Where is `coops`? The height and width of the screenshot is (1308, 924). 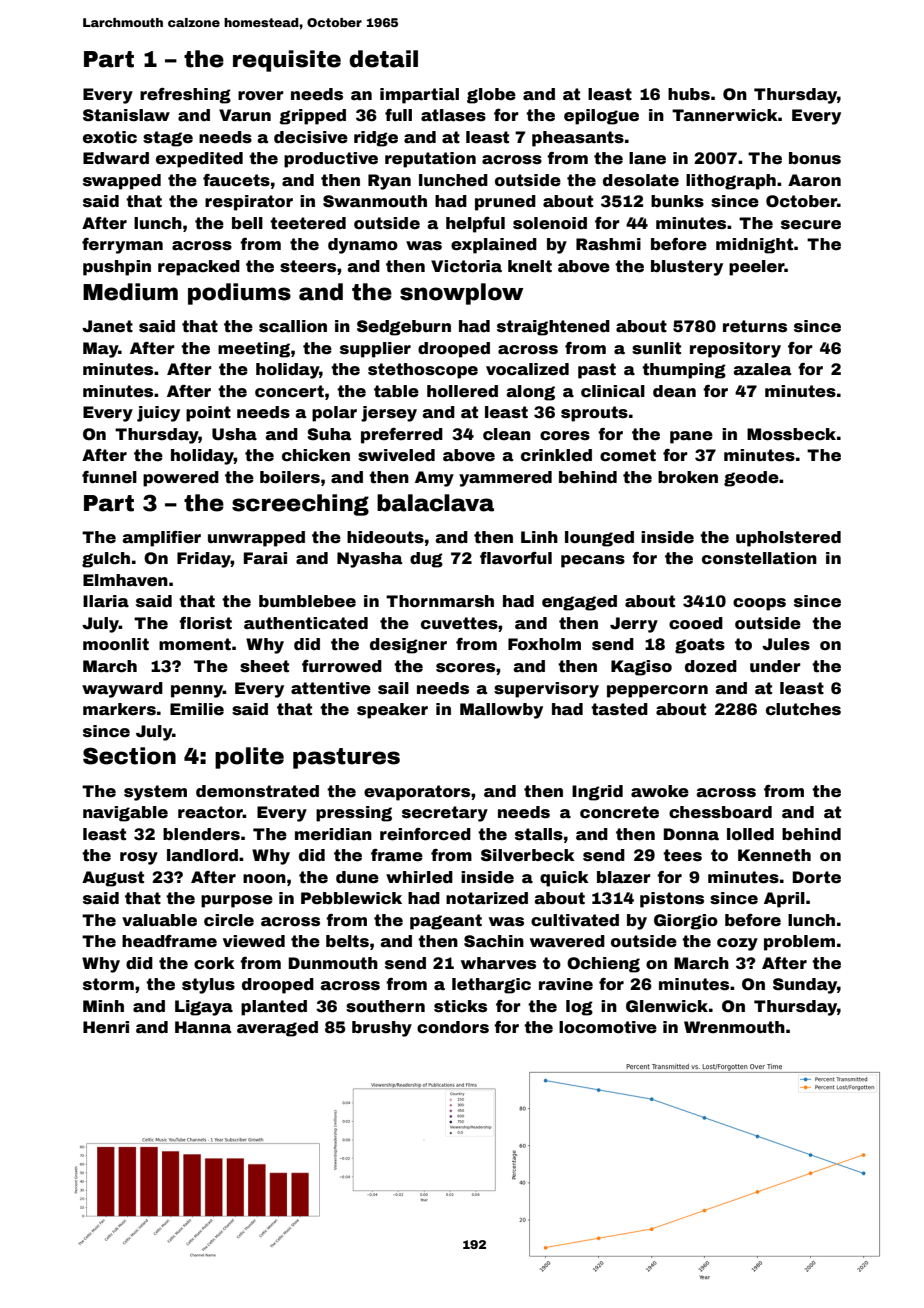 coops is located at coordinates (759, 604).
